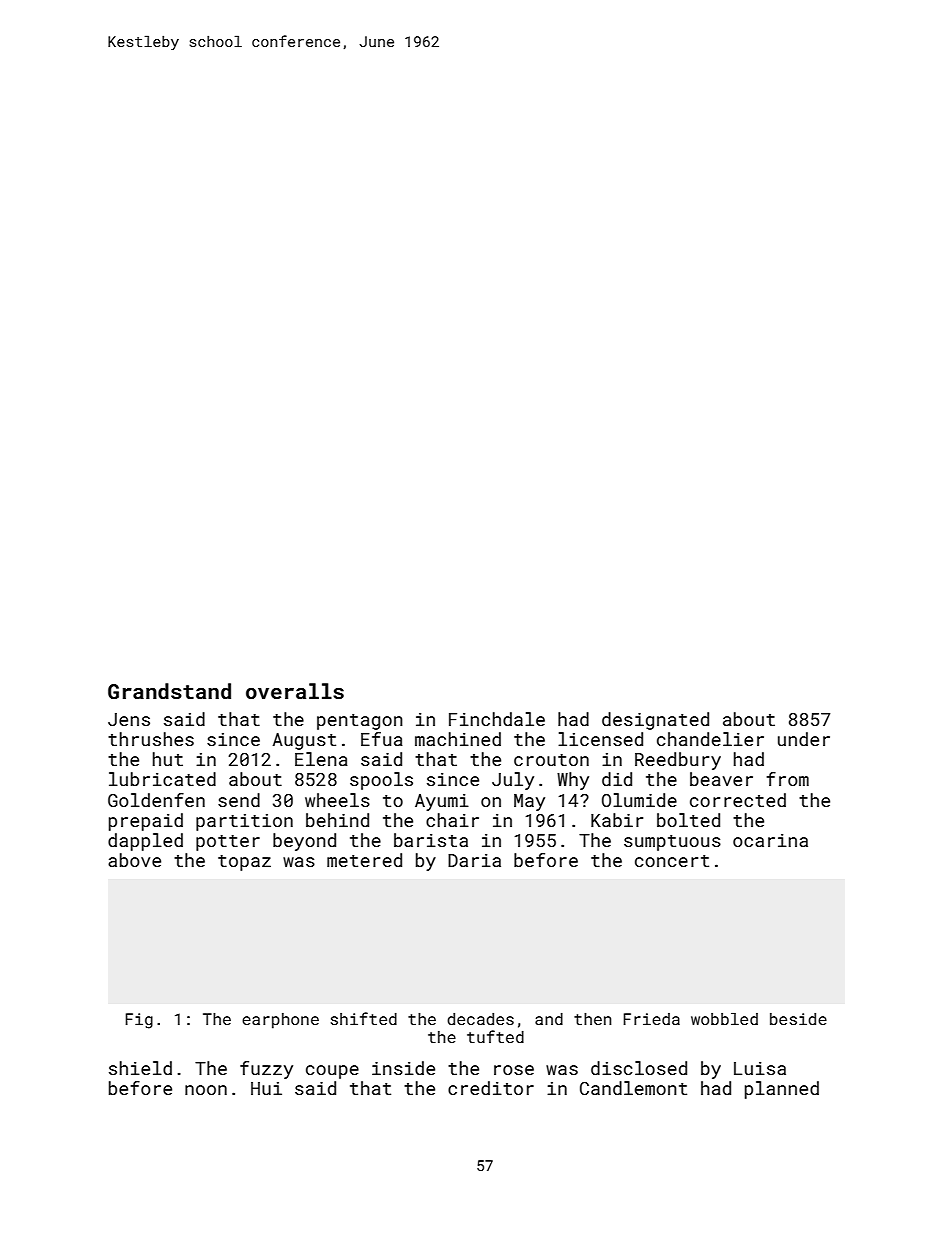 The width and height of the screenshot is (952, 1233). I want to click on Daria, so click(474, 860).
